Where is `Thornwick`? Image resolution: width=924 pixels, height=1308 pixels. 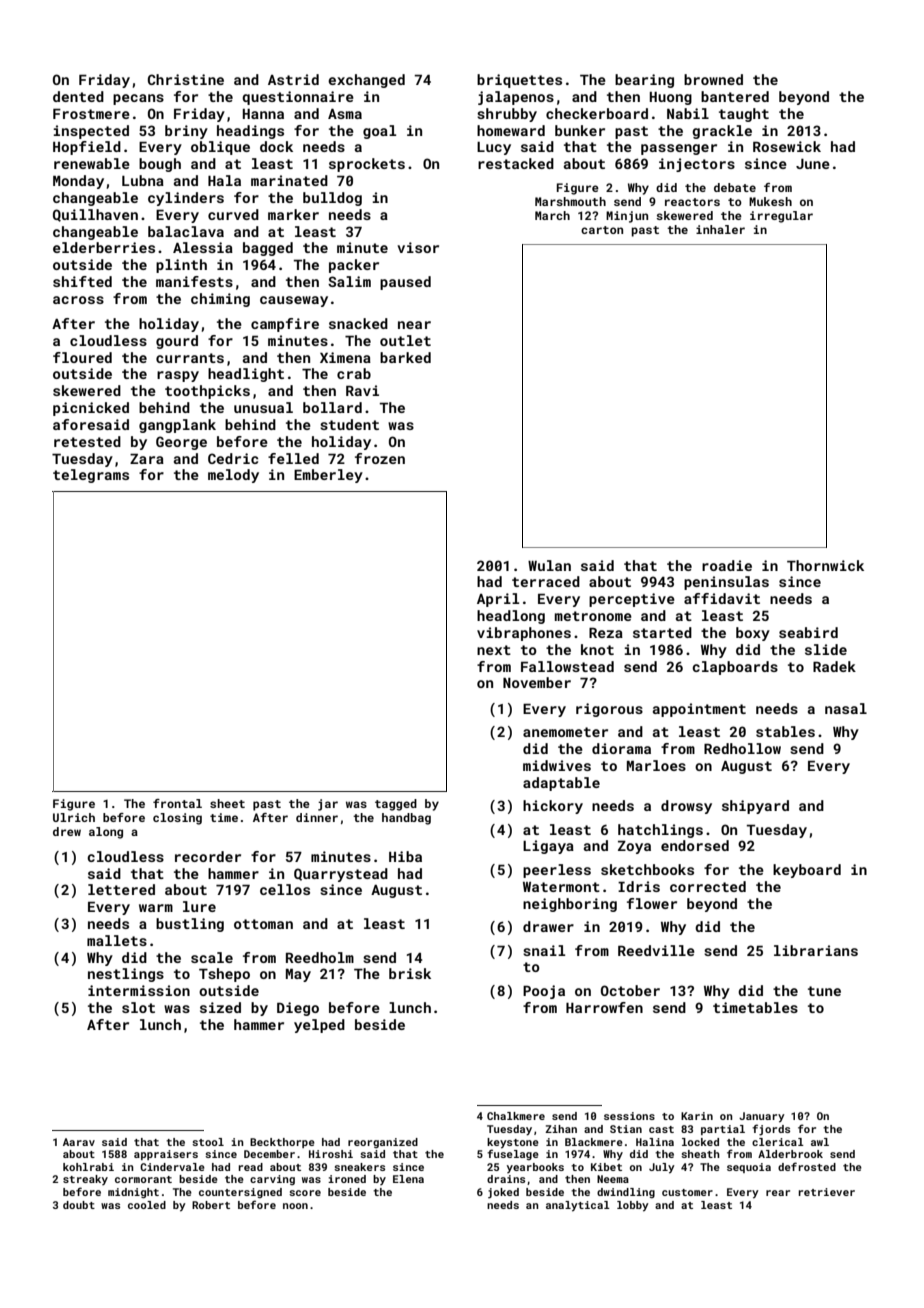
Thornwick is located at coordinates (825, 565).
